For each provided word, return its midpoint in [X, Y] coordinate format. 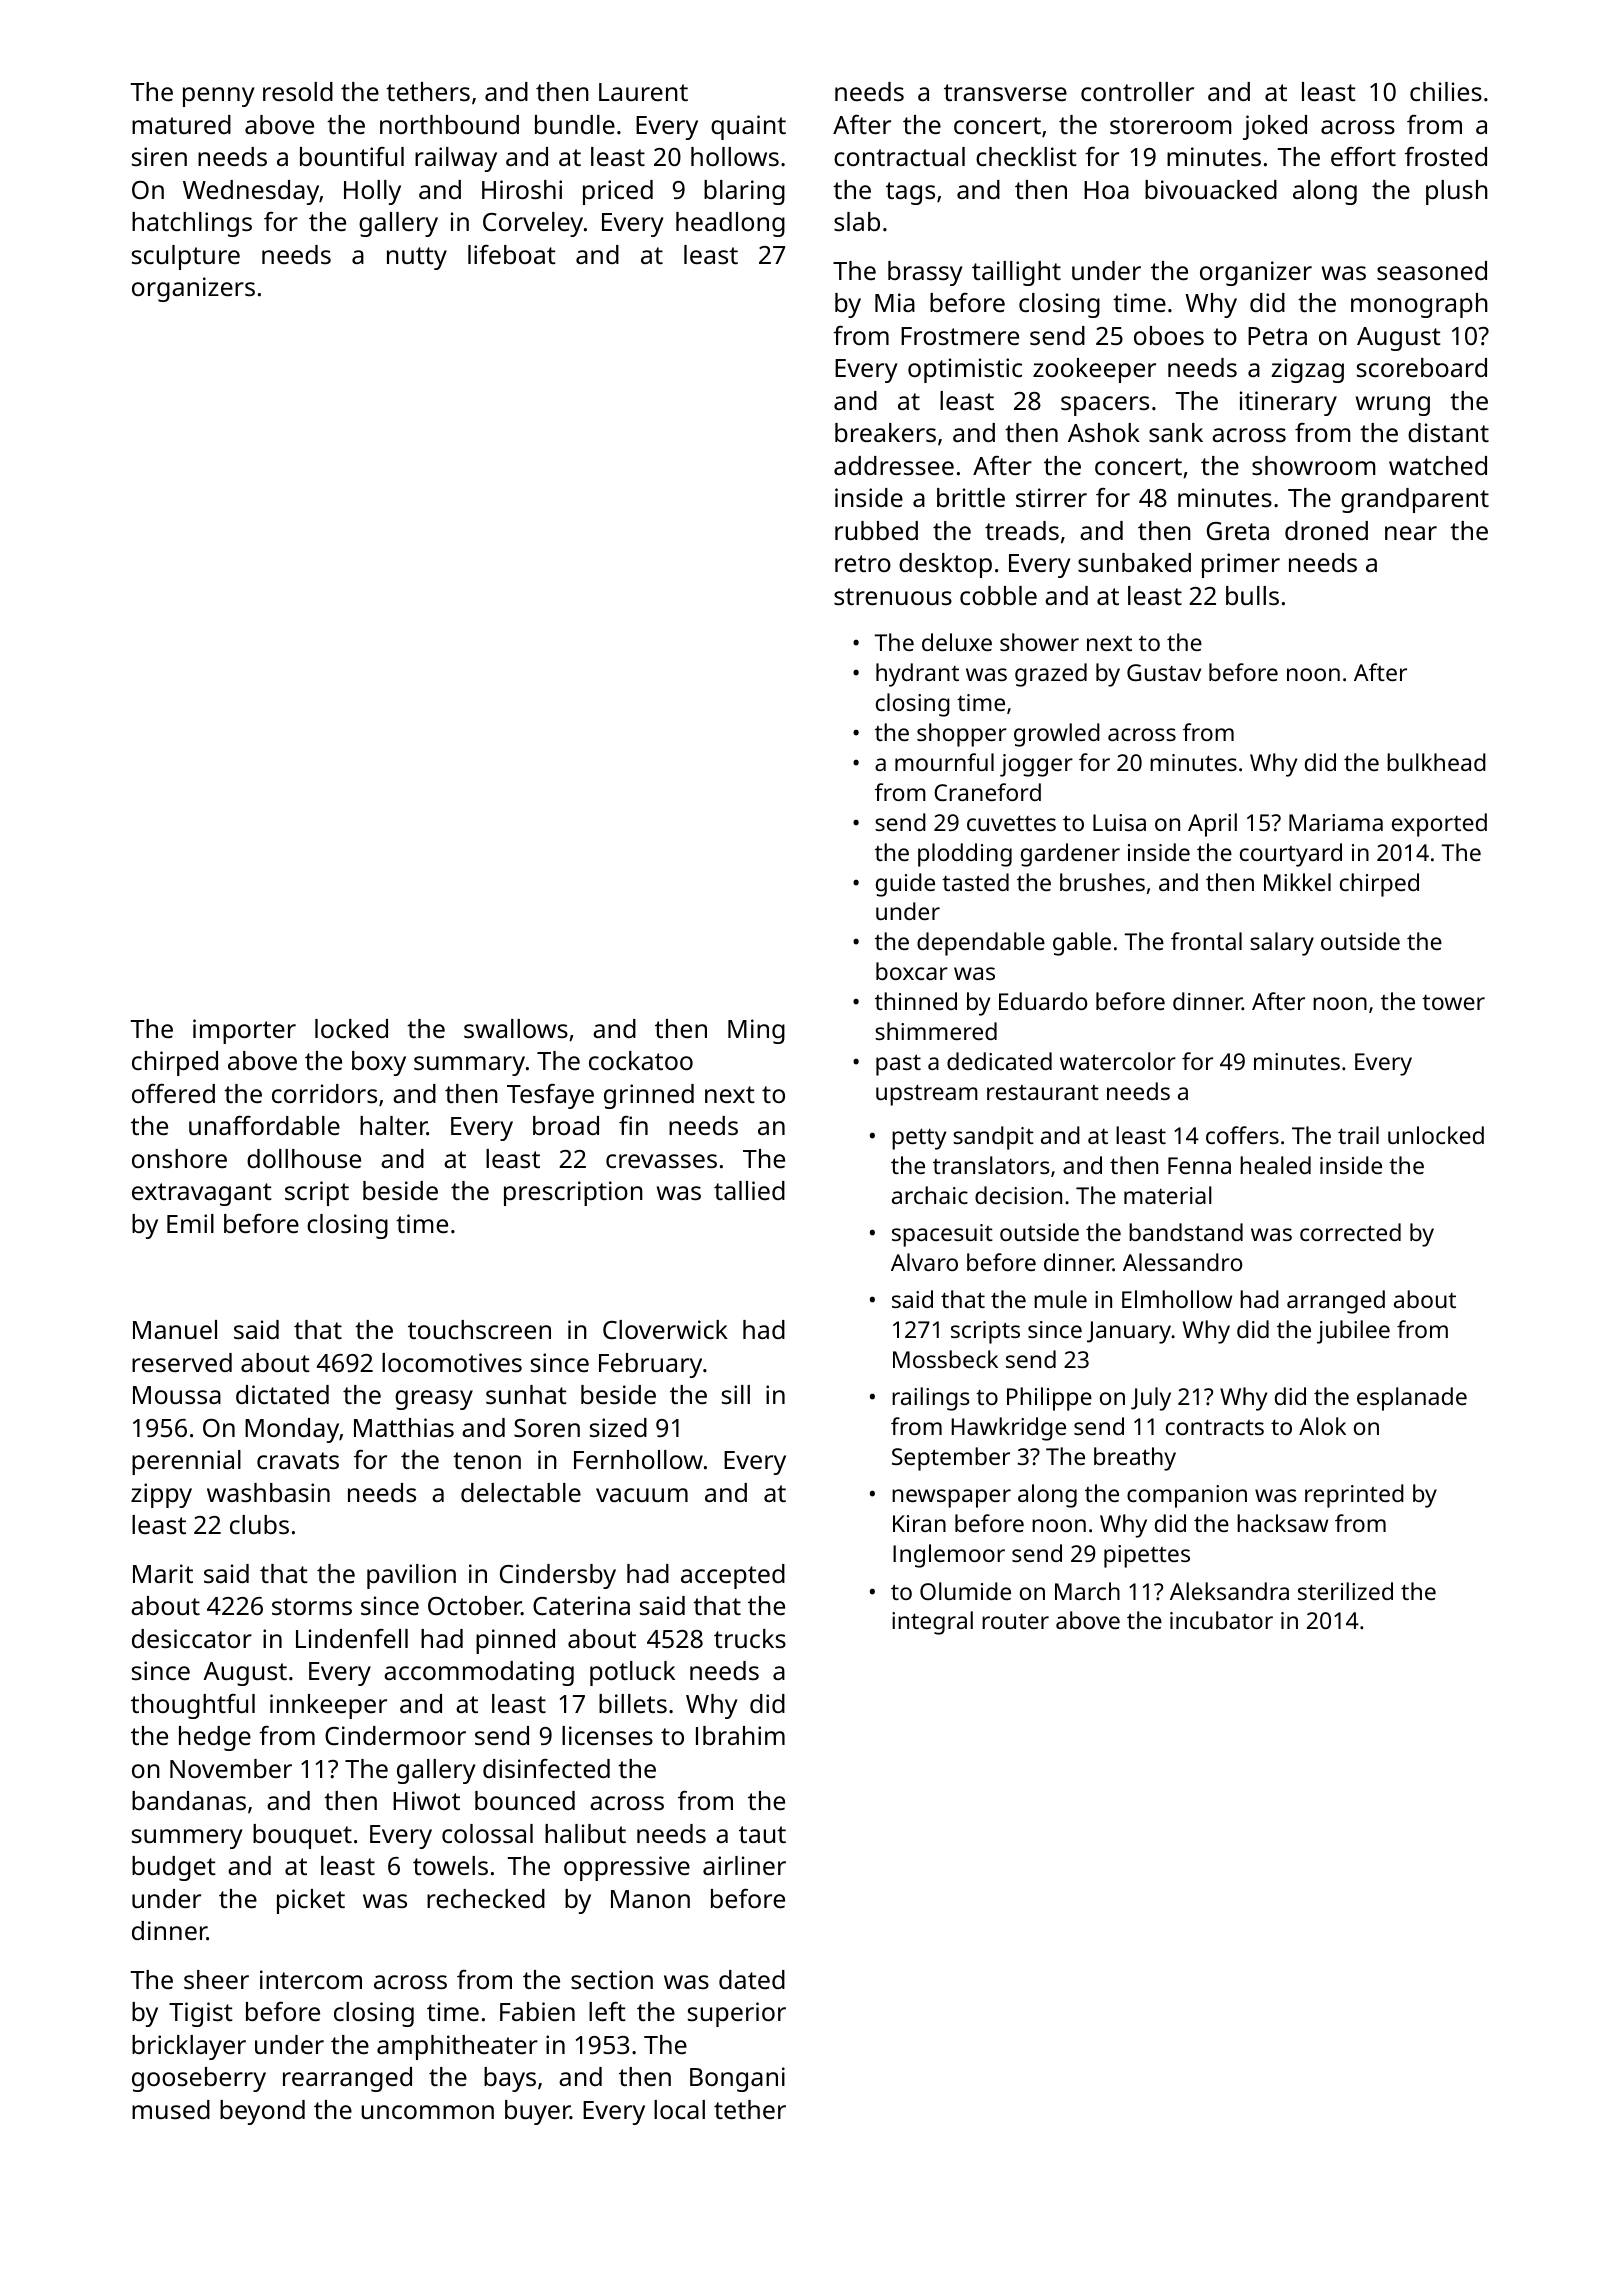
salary [1282, 944]
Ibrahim [740, 1735]
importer [244, 1031]
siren [159, 156]
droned [1326, 530]
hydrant [917, 675]
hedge [215, 1738]
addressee [894, 465]
